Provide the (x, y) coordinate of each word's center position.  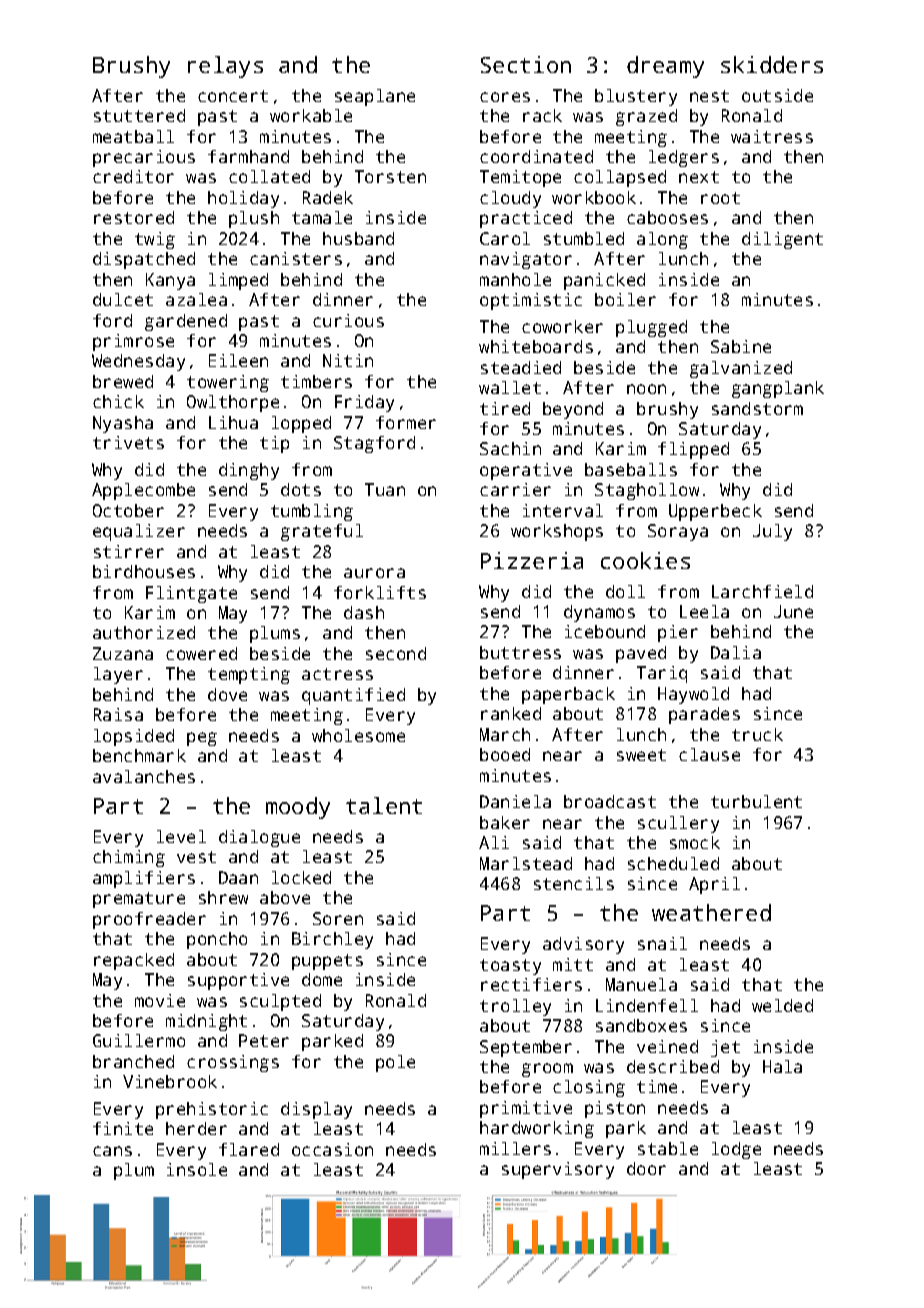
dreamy (665, 67)
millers (515, 1148)
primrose (133, 342)
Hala (782, 1066)
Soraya (678, 532)
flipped (693, 450)
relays (225, 67)
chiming (129, 858)
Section (526, 64)
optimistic (531, 301)
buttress (520, 652)
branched (133, 1061)
